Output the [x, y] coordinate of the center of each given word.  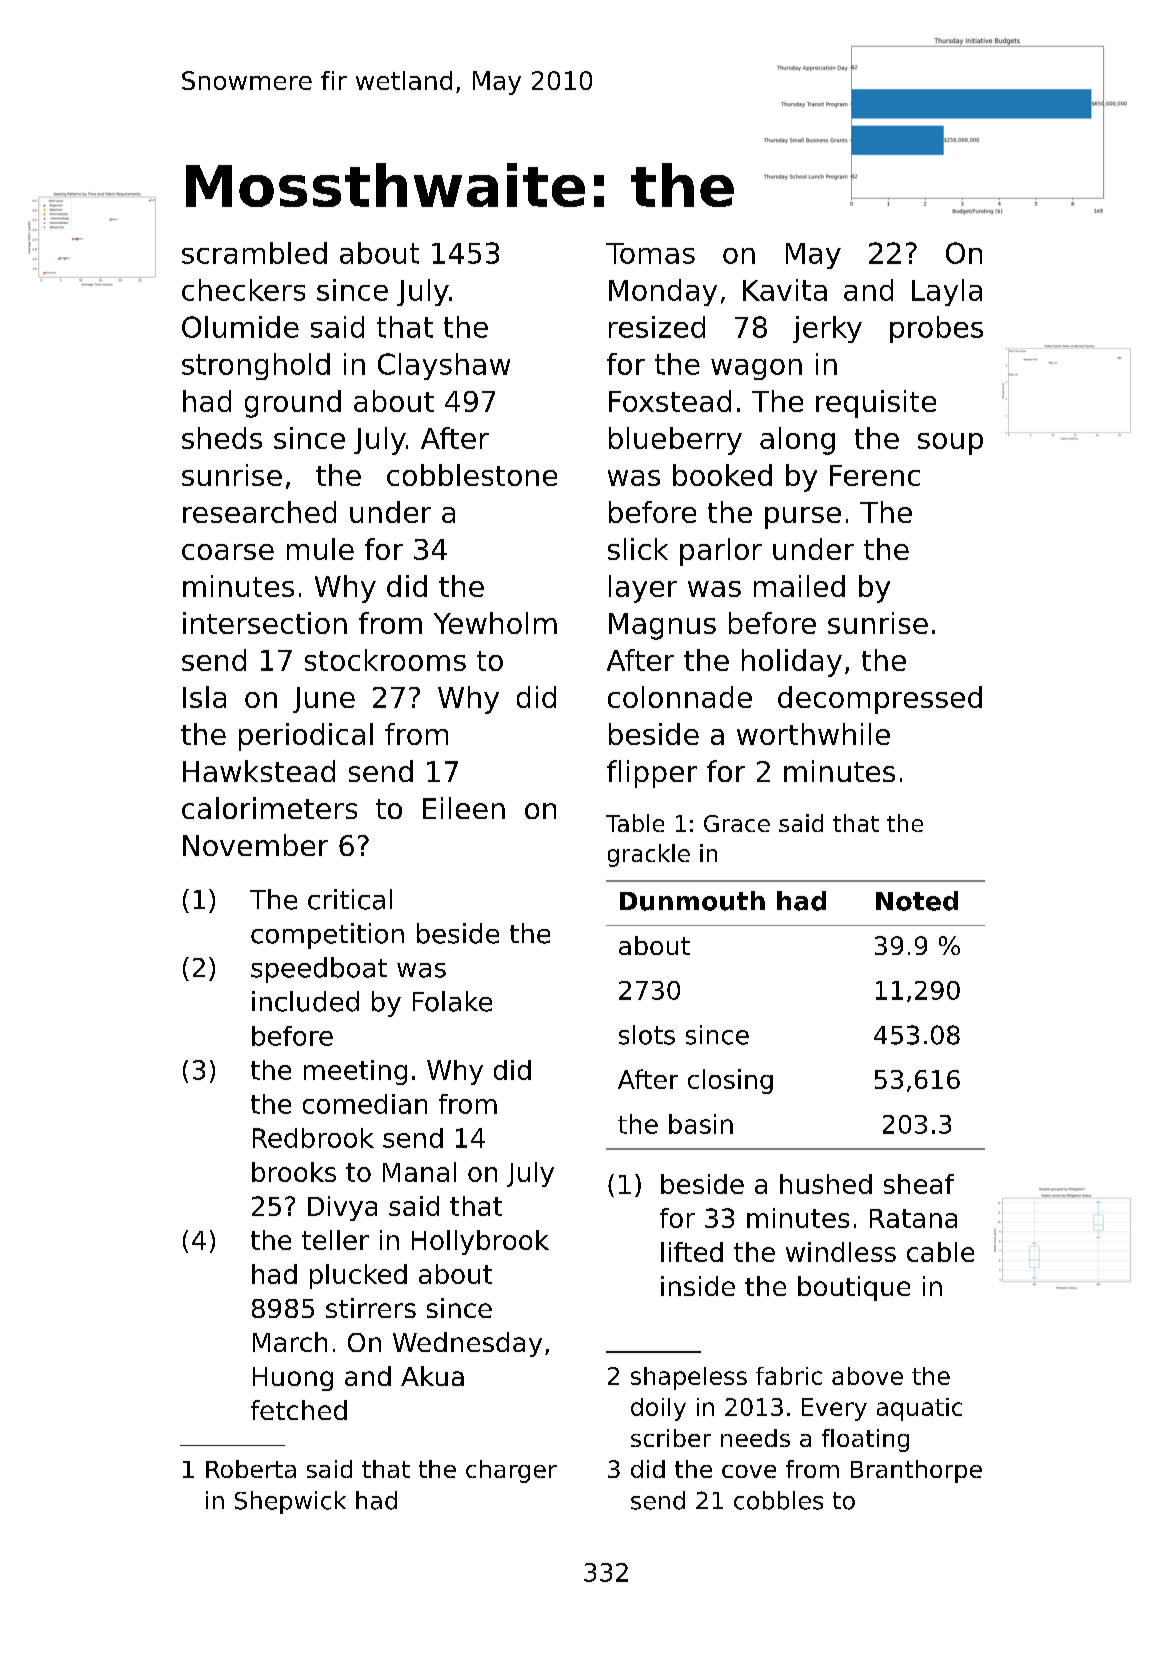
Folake [452, 1001]
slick [638, 549]
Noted [917, 901]
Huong [293, 1379]
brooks [294, 1172]
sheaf [919, 1184]
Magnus [662, 626]
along [797, 441]
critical [350, 899]
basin [701, 1124]
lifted [692, 1252]
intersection [265, 623]
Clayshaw [444, 366]
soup [950, 444]
